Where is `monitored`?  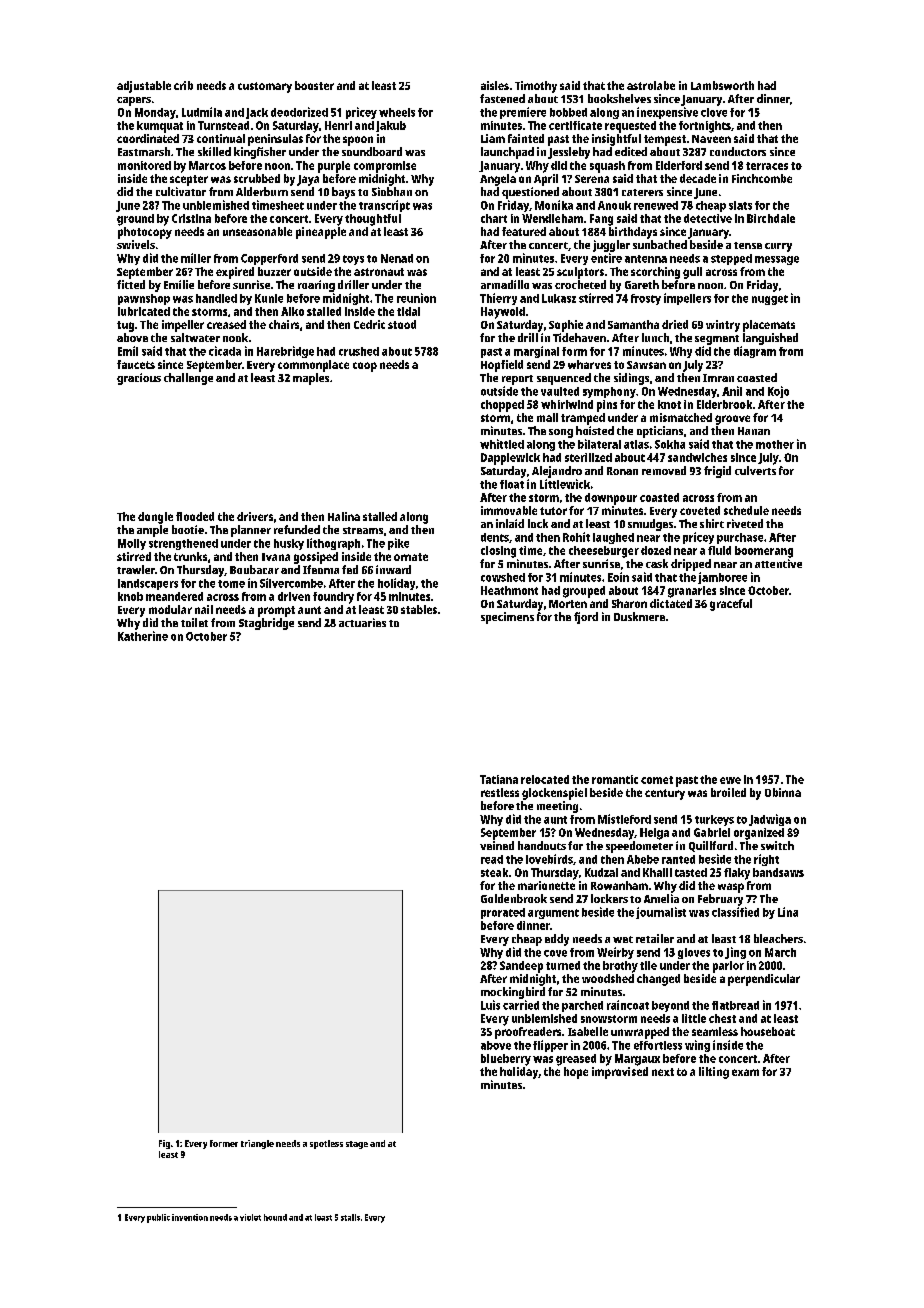 monitored is located at coordinates (144, 165).
